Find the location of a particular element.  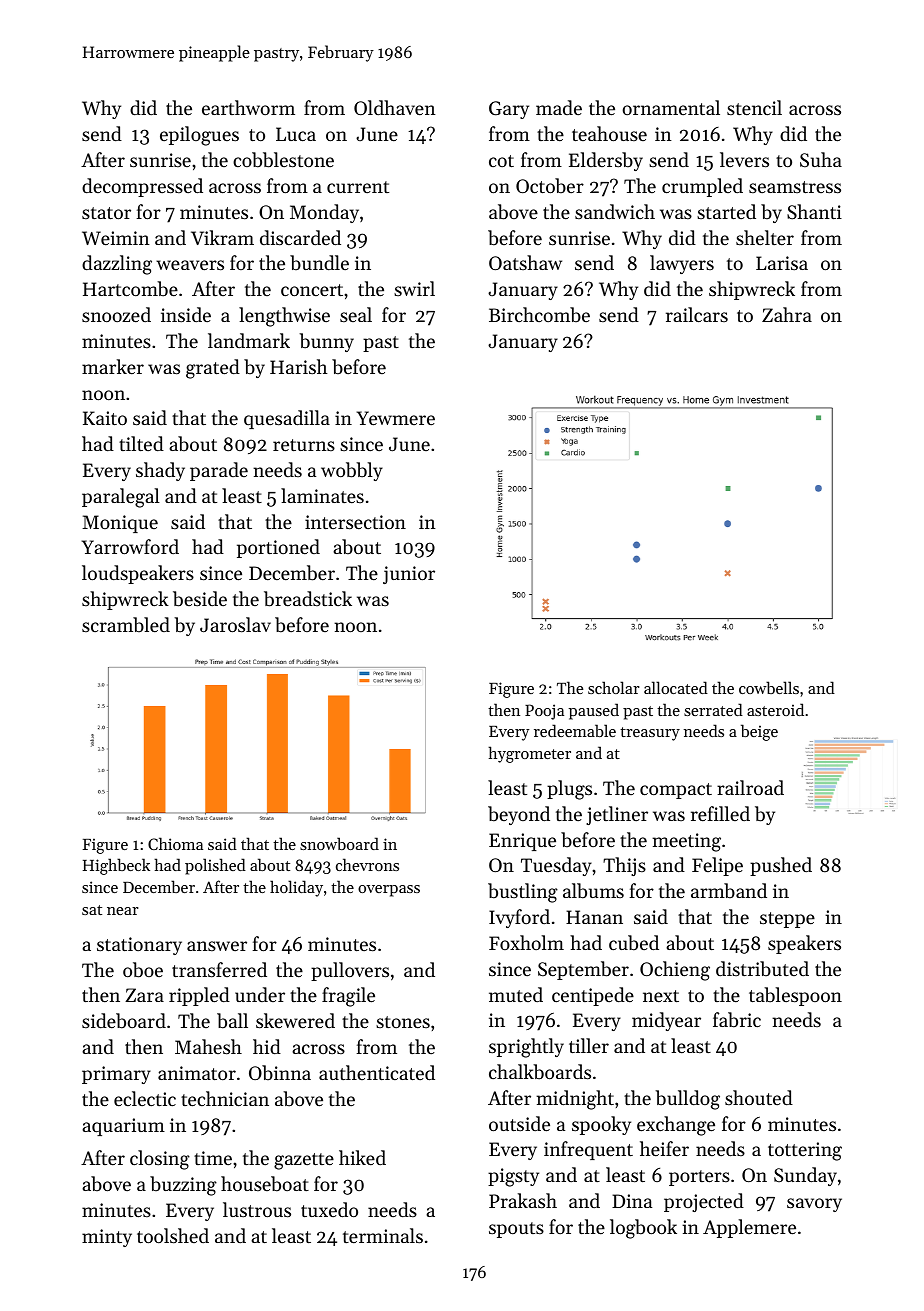

chalkboards is located at coordinates (540, 1072).
